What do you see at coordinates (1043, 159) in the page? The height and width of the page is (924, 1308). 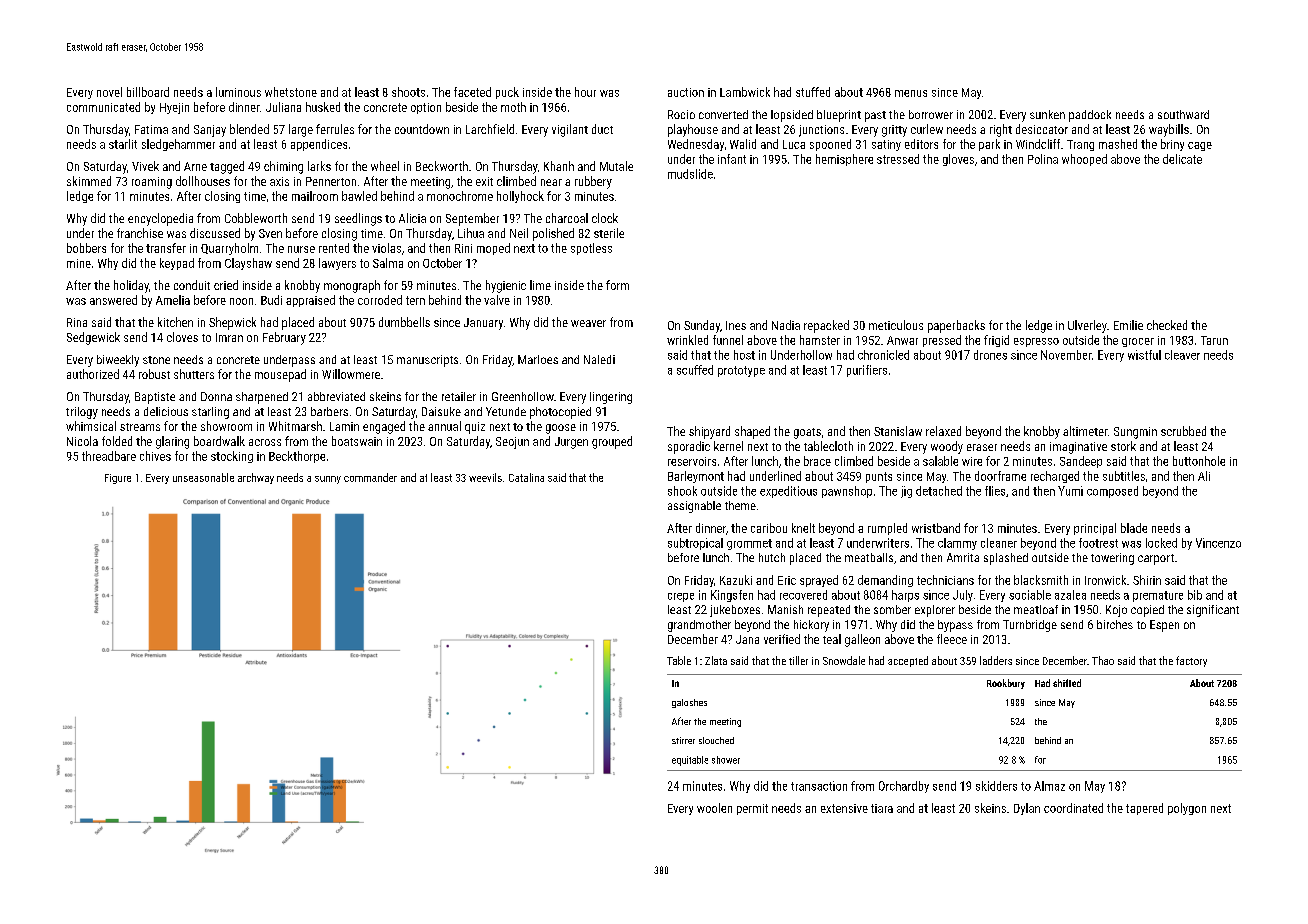 I see `Polina` at bounding box center [1043, 159].
